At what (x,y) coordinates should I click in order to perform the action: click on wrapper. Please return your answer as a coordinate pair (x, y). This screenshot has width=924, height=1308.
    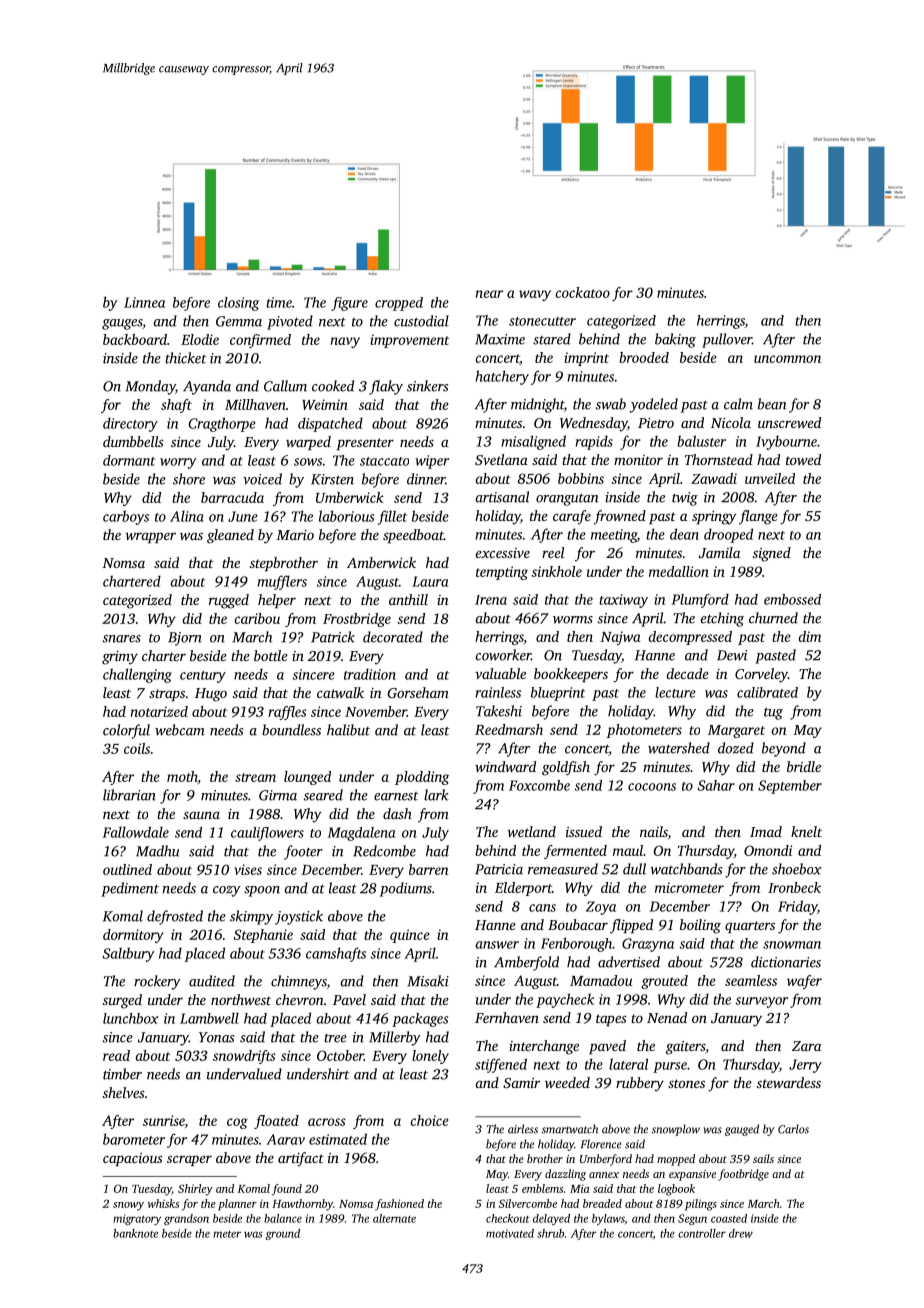
    Looking at the image, I should click on (151, 537).
